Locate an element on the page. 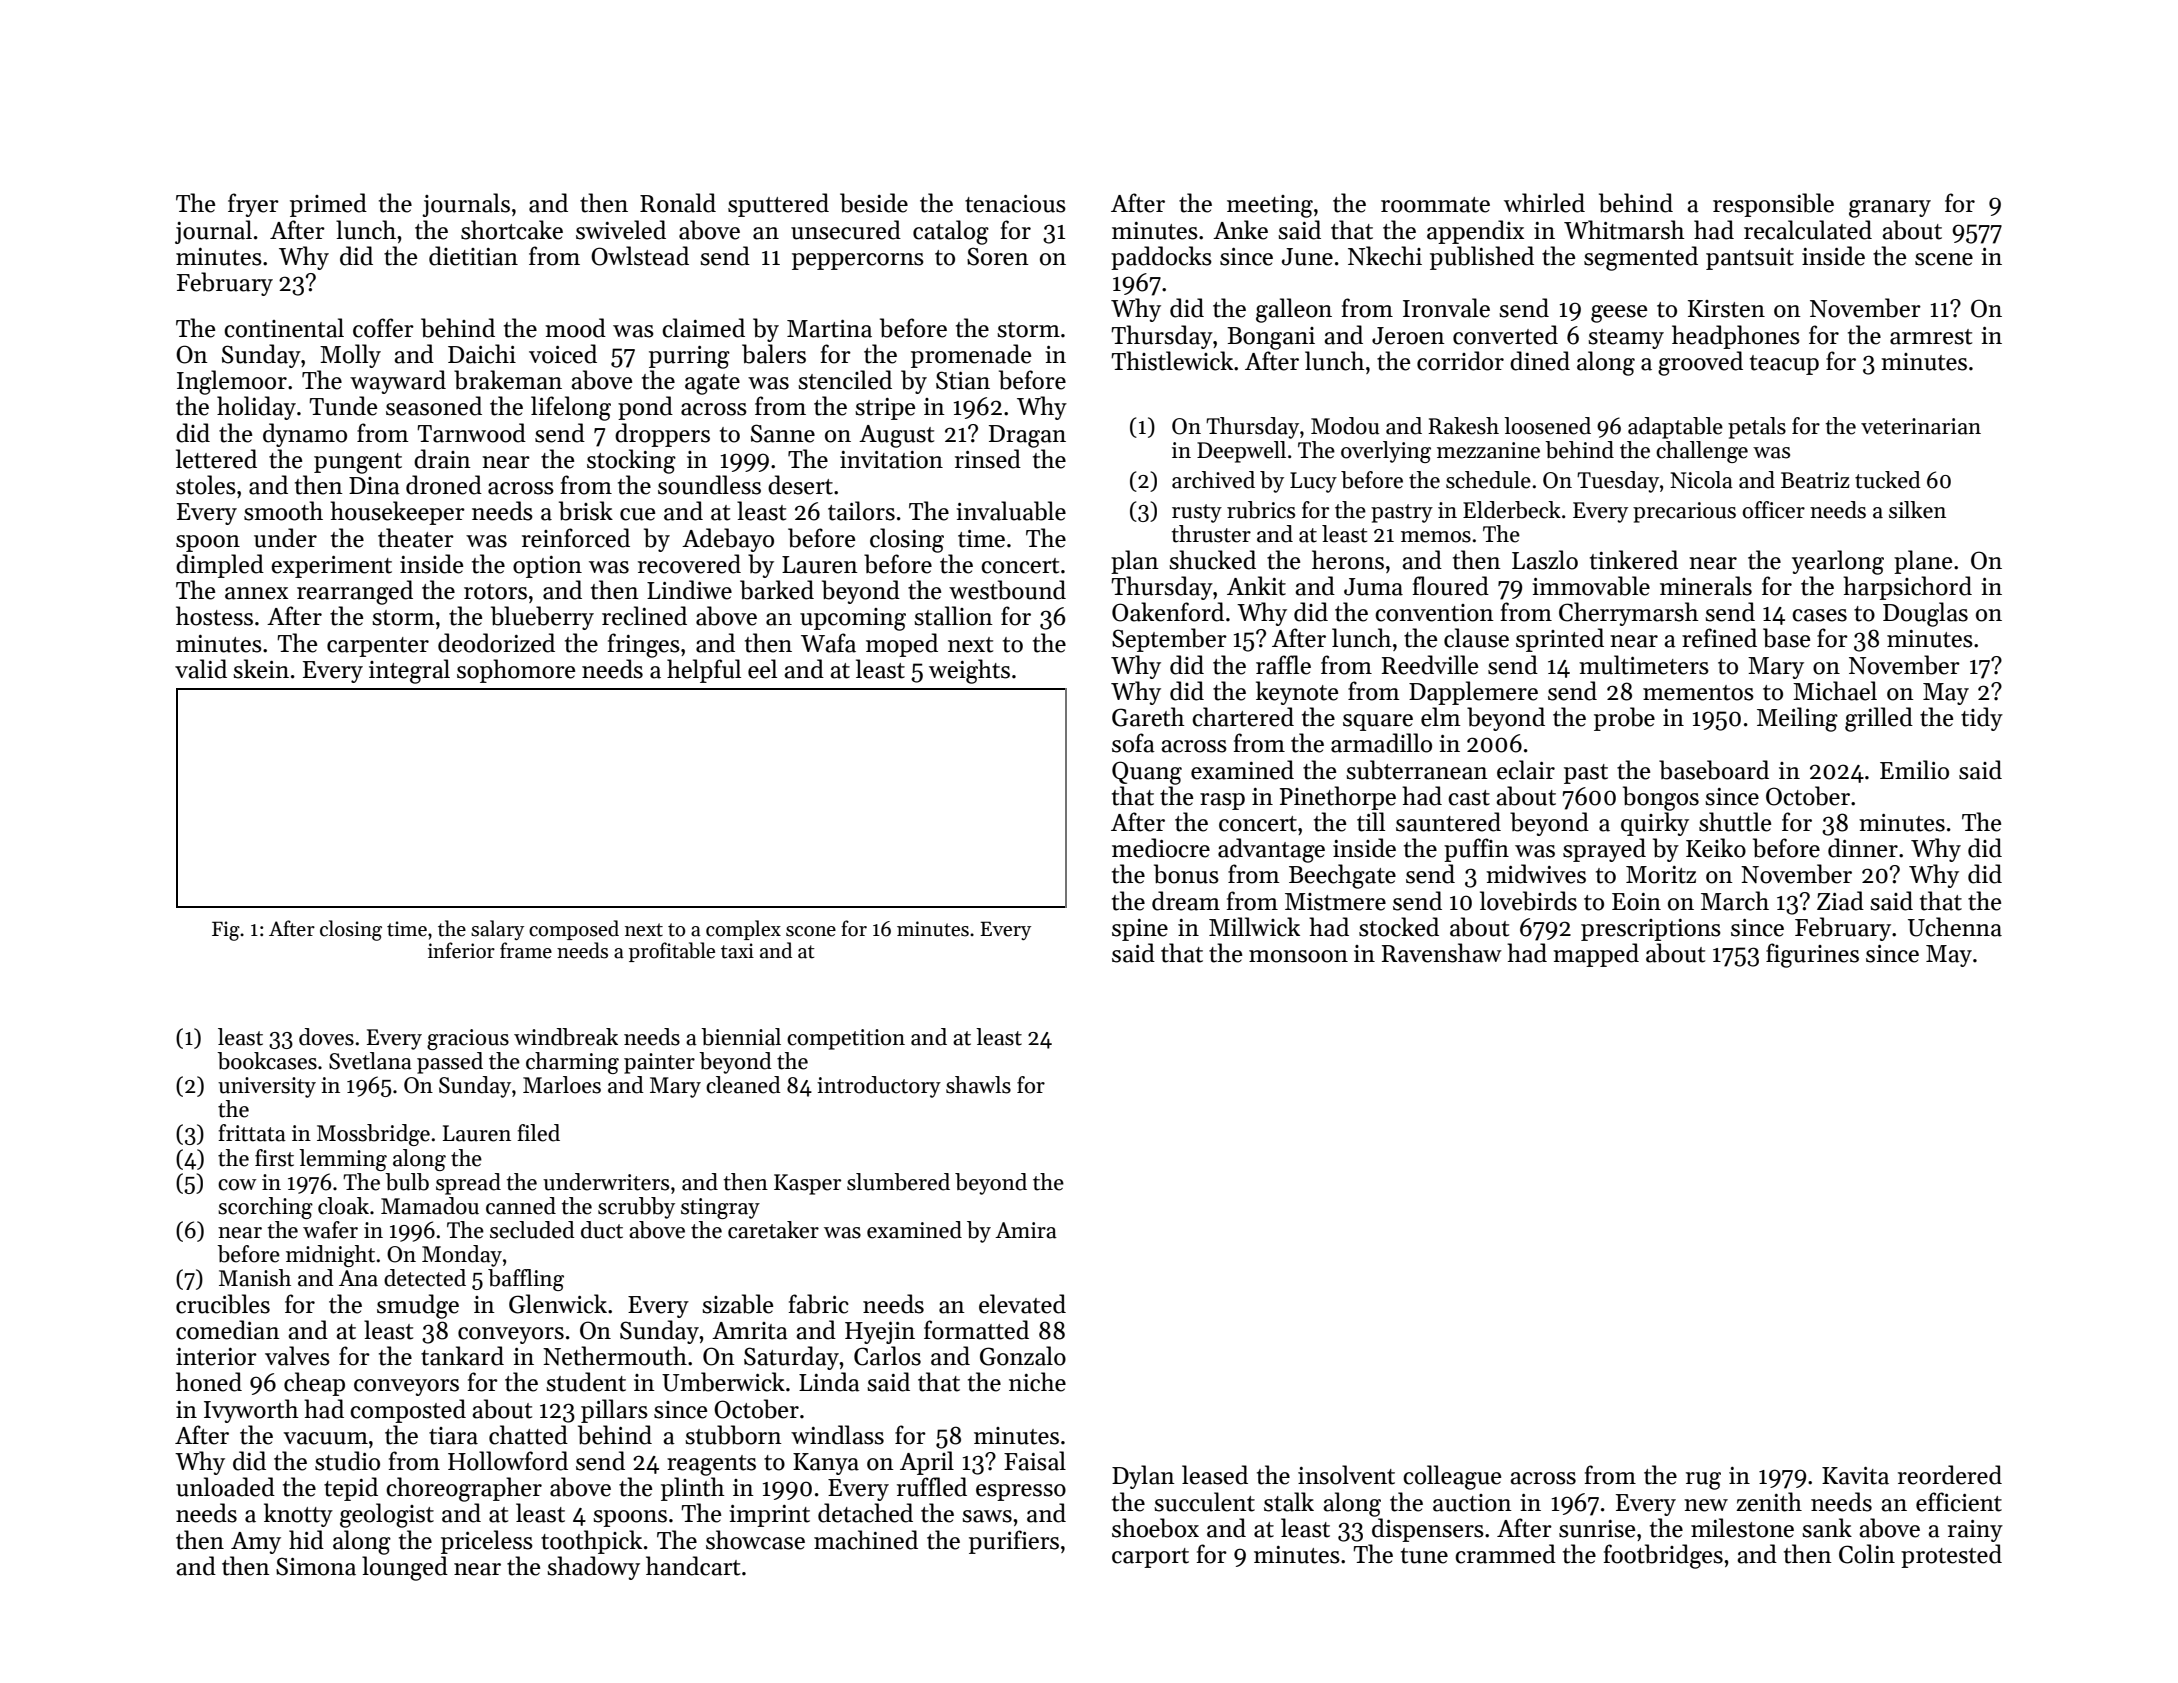  colleague is located at coordinates (1452, 1477).
